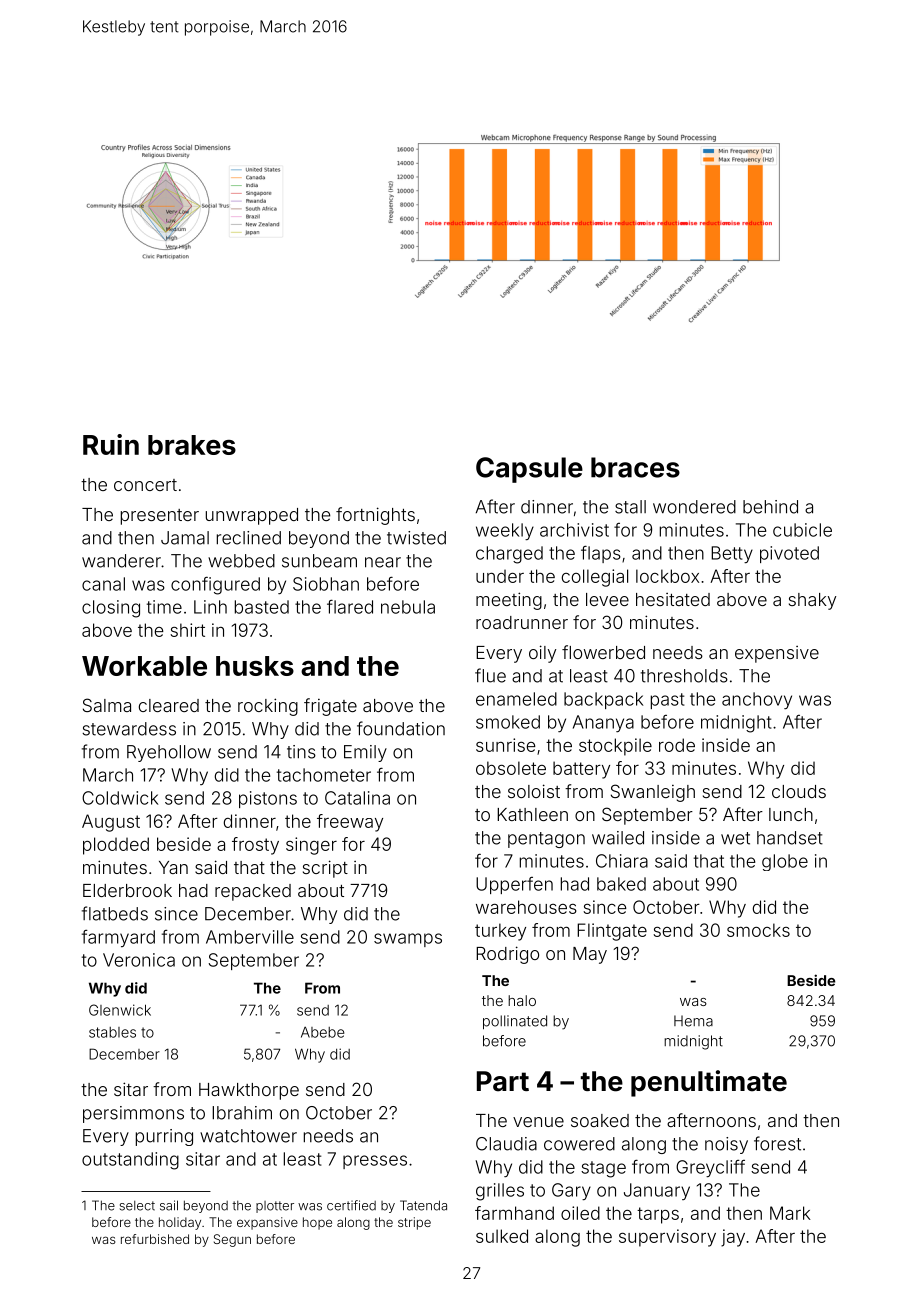  Describe the element at coordinates (253, 892) in the screenshot. I see `repacked` at that location.
